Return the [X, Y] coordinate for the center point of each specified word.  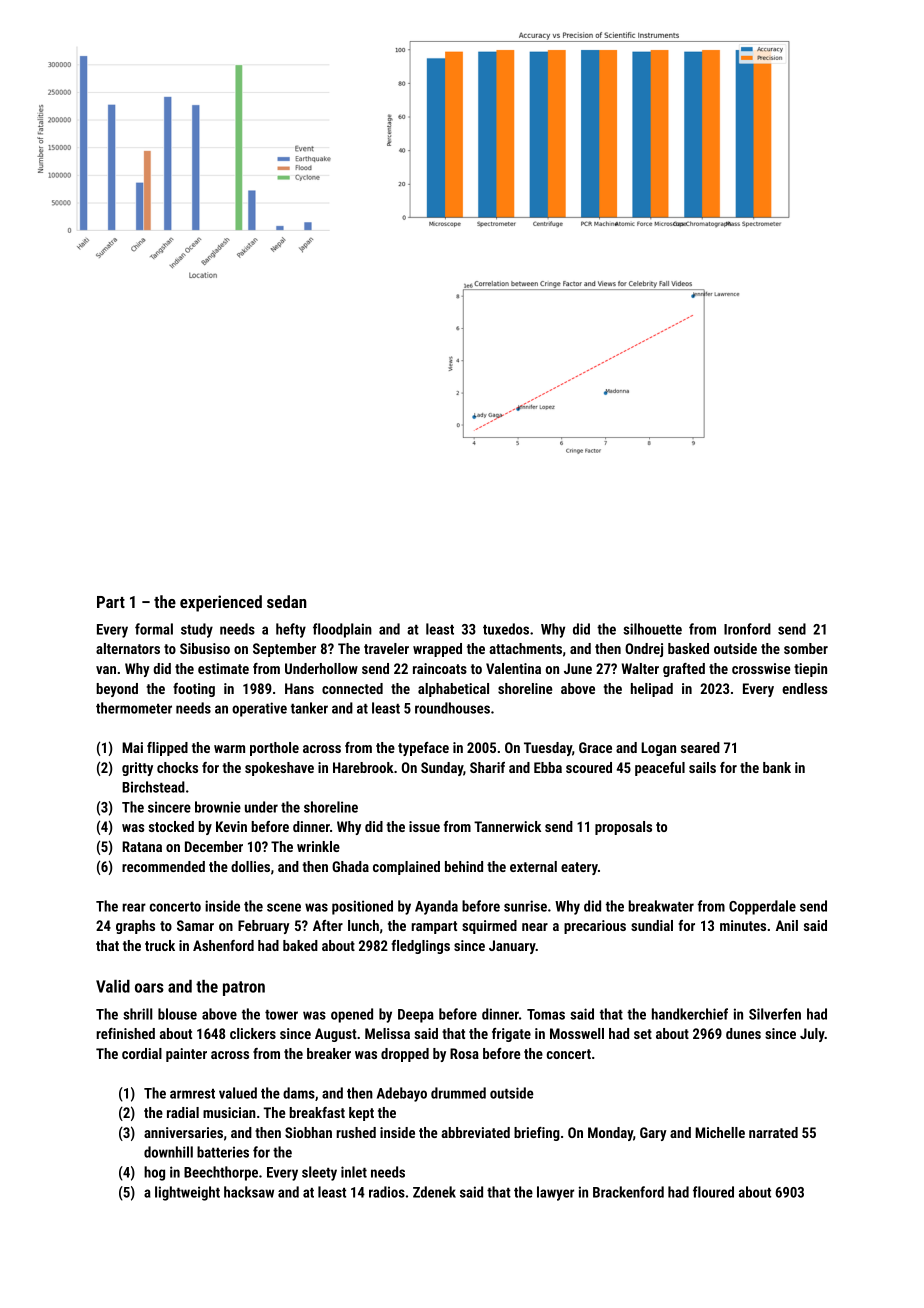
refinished [125, 1033]
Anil [787, 925]
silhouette [652, 629]
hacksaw [249, 1192]
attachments [525, 648]
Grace [595, 747]
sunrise [525, 906]
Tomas [546, 1014]
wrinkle [318, 846]
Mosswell [577, 1033]
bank [777, 767]
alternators [128, 648]
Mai [132, 747]
